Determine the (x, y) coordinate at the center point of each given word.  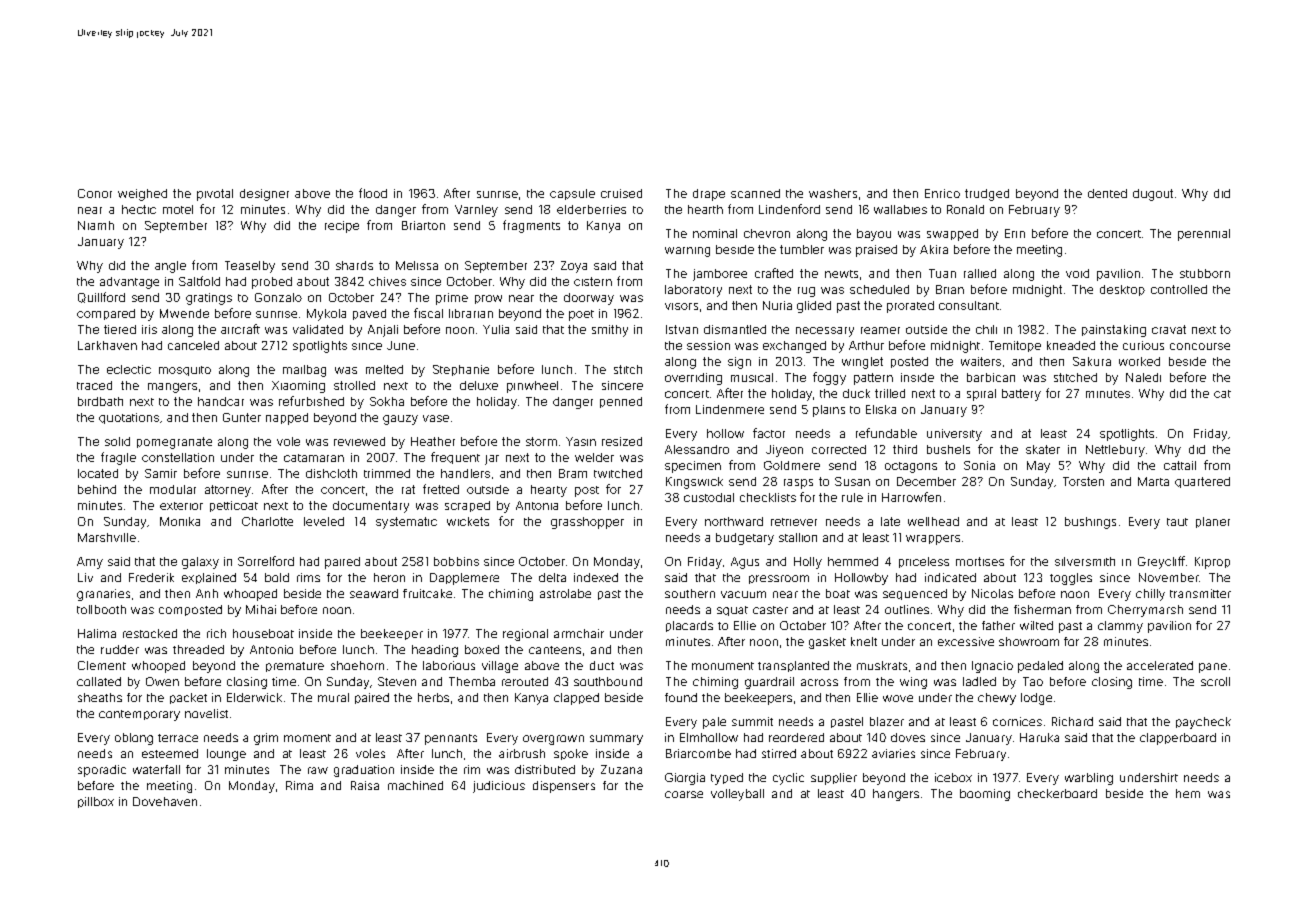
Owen (162, 681)
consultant (969, 305)
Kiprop (1212, 563)
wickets (468, 521)
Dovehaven (165, 801)
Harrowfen (911, 497)
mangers (172, 388)
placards (689, 626)
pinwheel (532, 387)
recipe (342, 227)
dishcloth (331, 473)
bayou (874, 235)
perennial (1204, 235)
